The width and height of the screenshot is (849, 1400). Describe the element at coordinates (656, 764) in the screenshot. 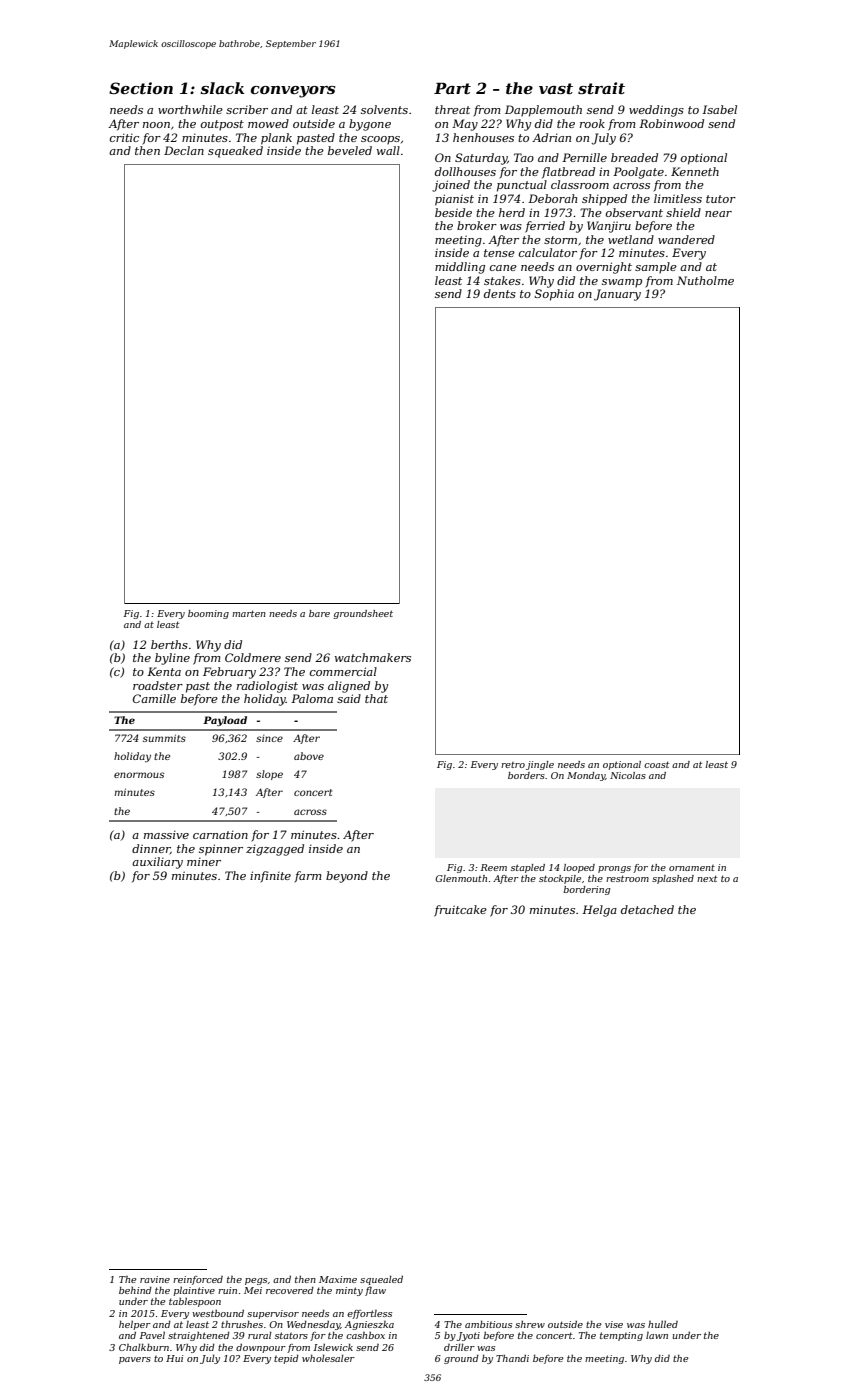

I see `coast` at that location.
